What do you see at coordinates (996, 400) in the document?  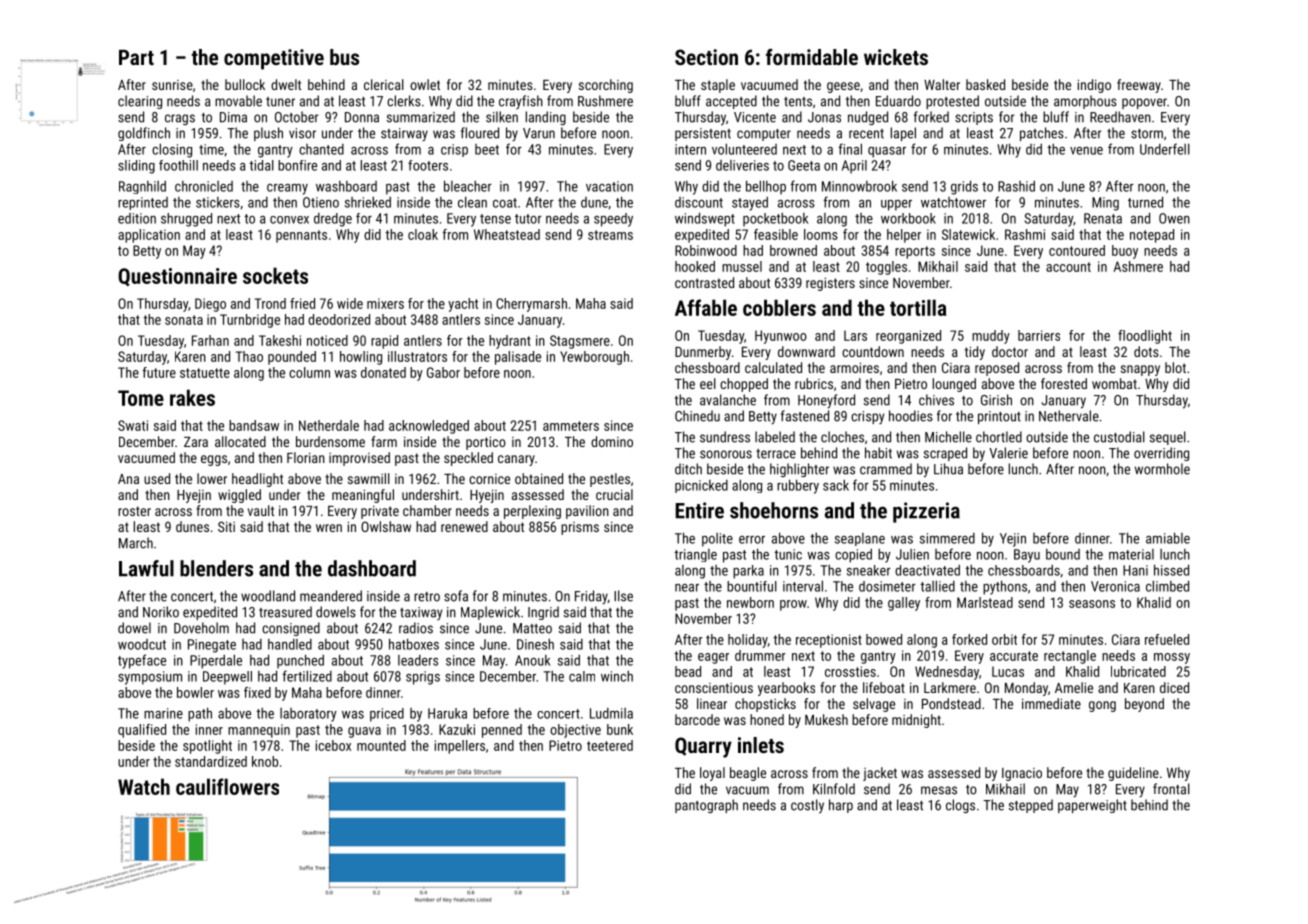 I see `Girish` at bounding box center [996, 400].
